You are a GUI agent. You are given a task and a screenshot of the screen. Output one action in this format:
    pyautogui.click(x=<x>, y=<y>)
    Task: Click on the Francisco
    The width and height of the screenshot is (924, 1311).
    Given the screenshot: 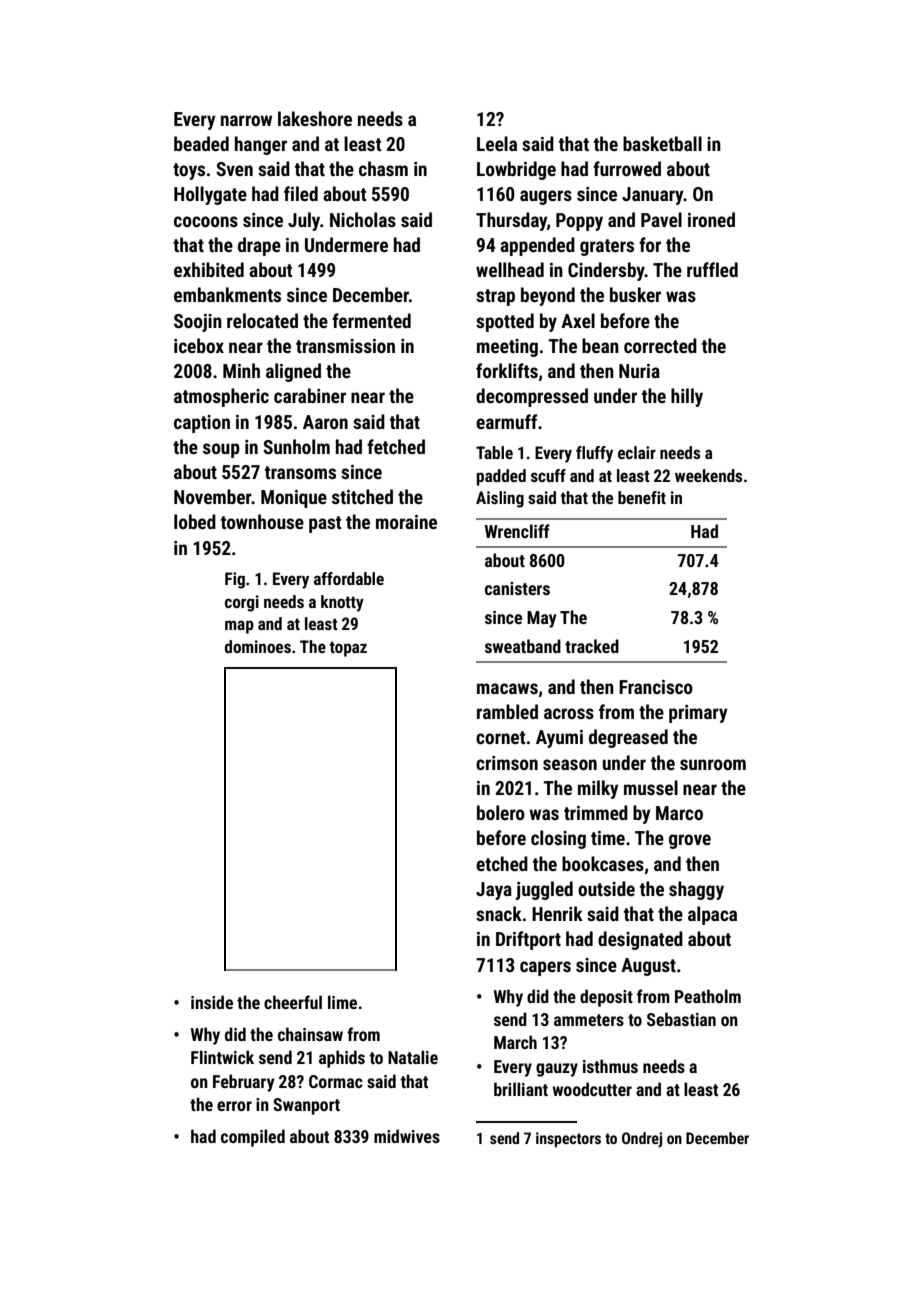 What is the action you would take?
    pyautogui.click(x=656, y=687)
